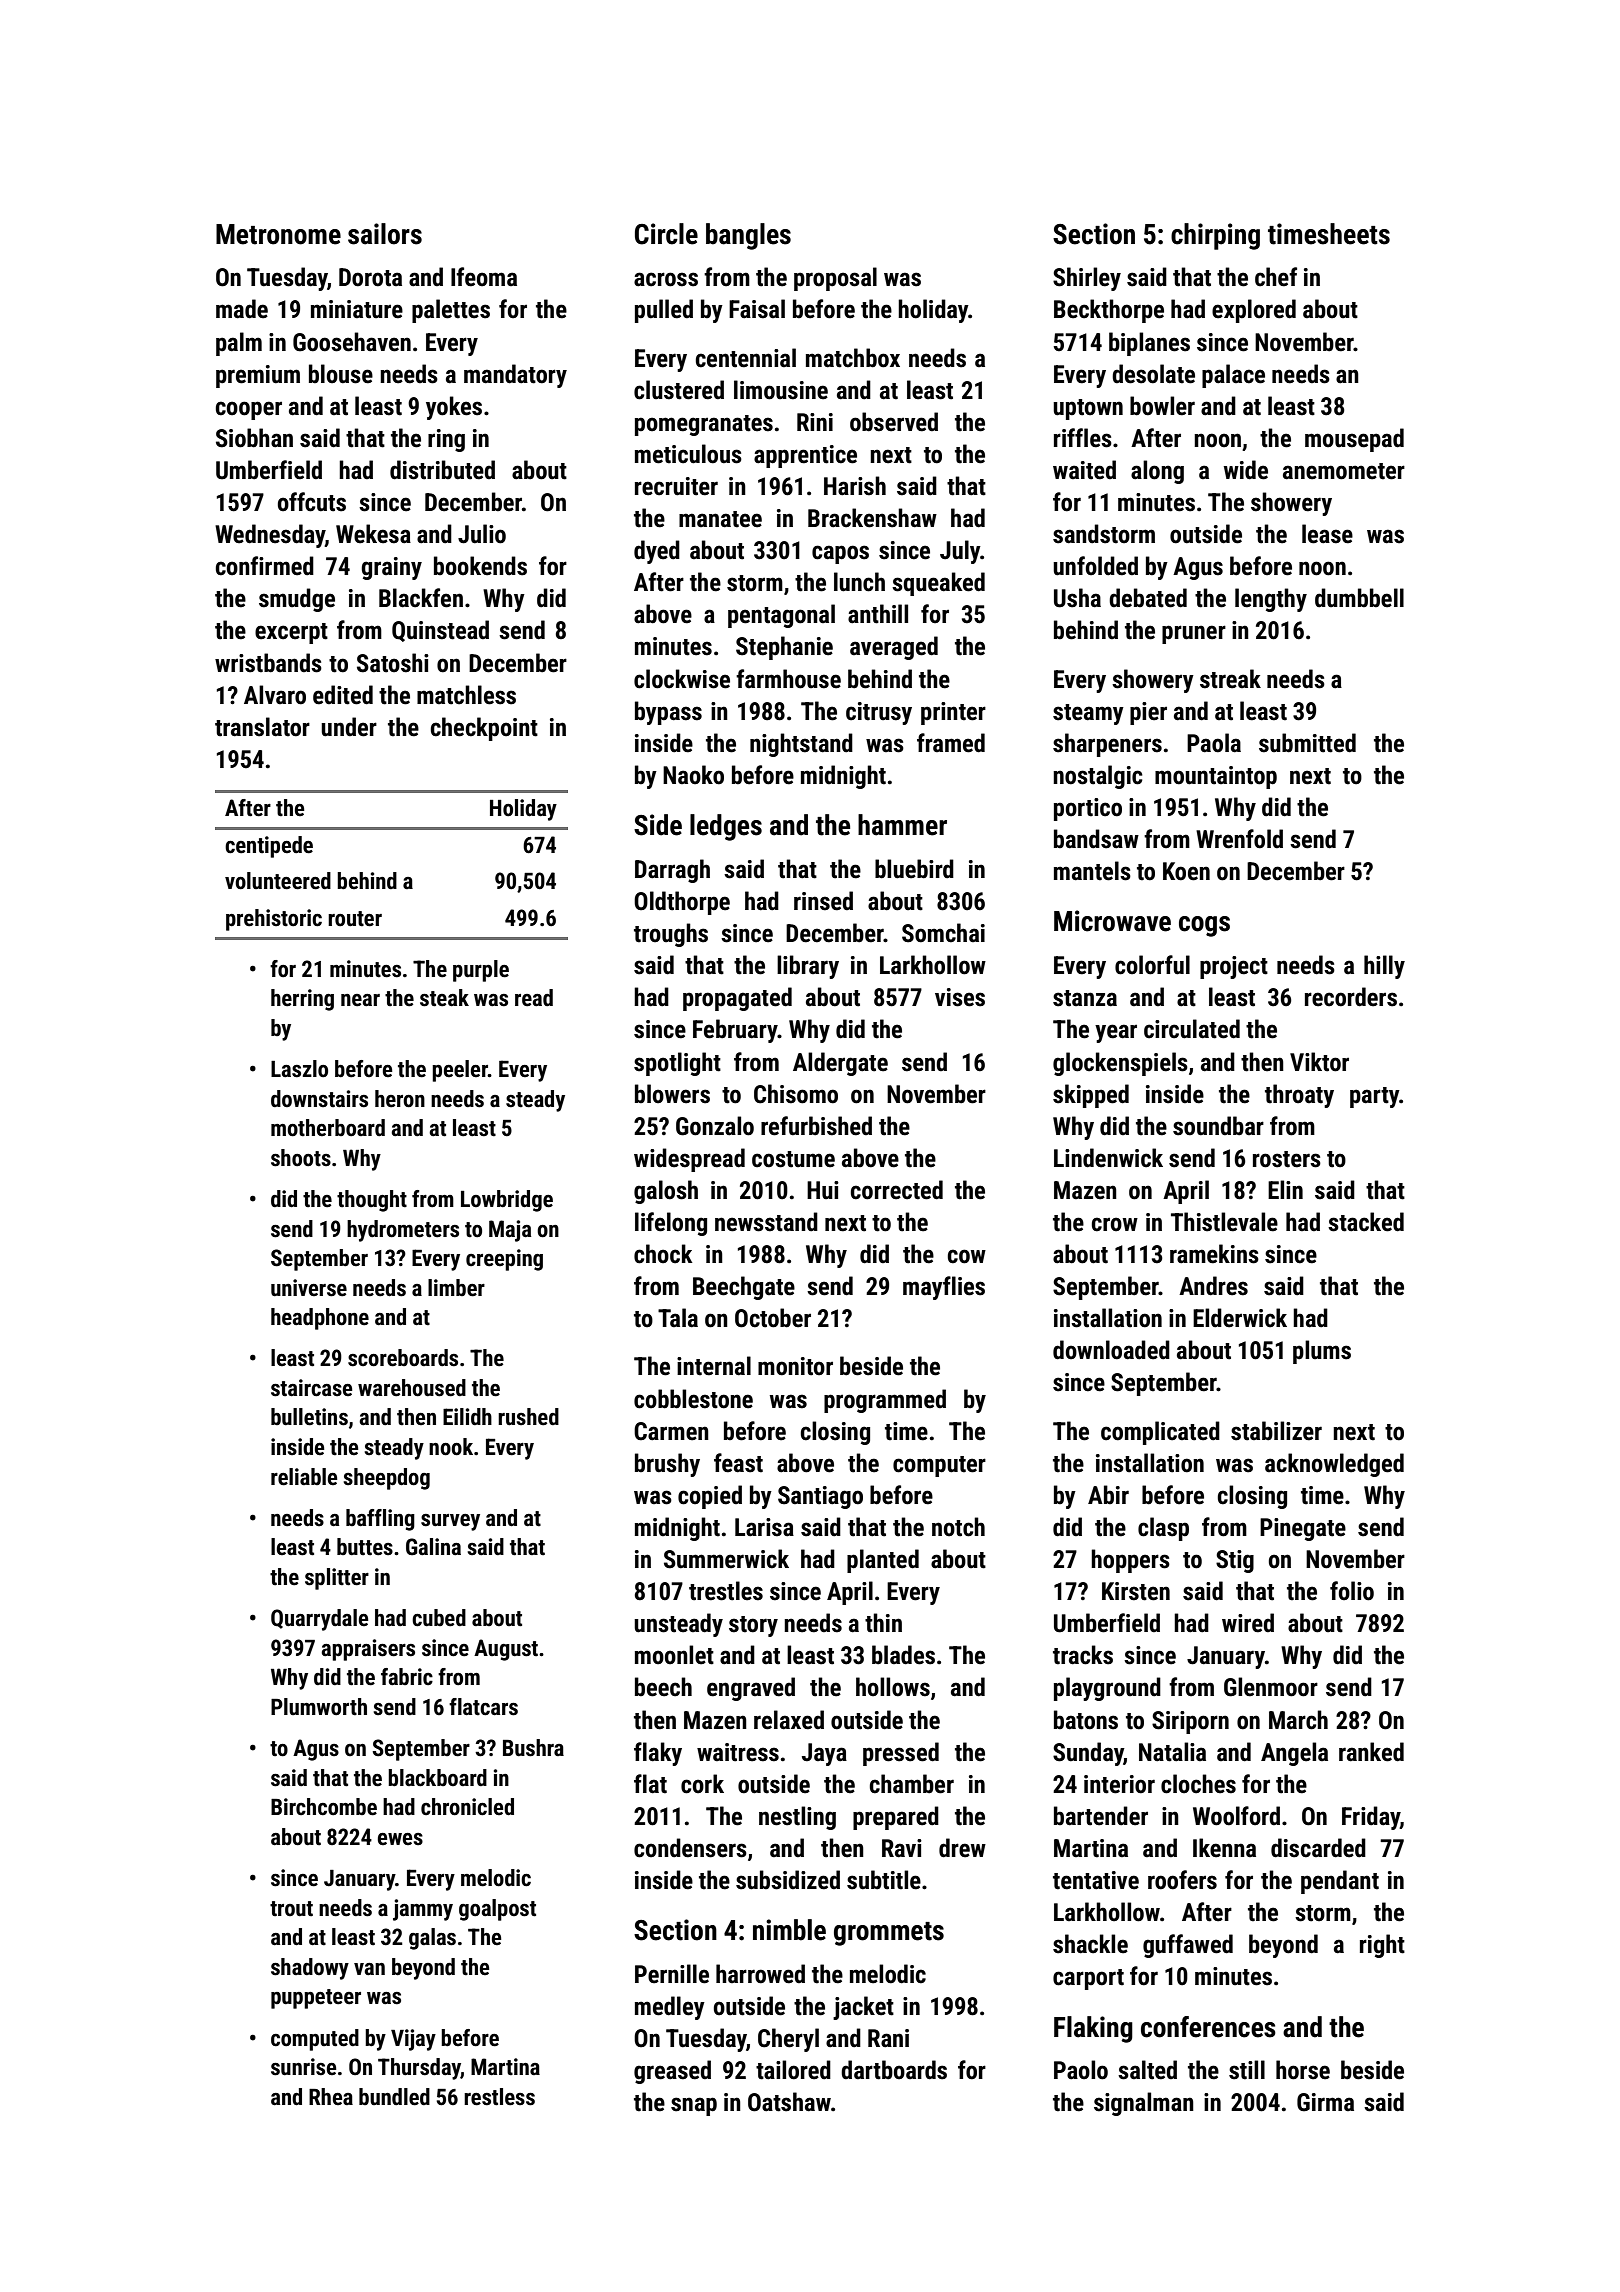 This screenshot has height=2292, width=1620. What do you see at coordinates (694, 2106) in the screenshot?
I see `snap` at bounding box center [694, 2106].
